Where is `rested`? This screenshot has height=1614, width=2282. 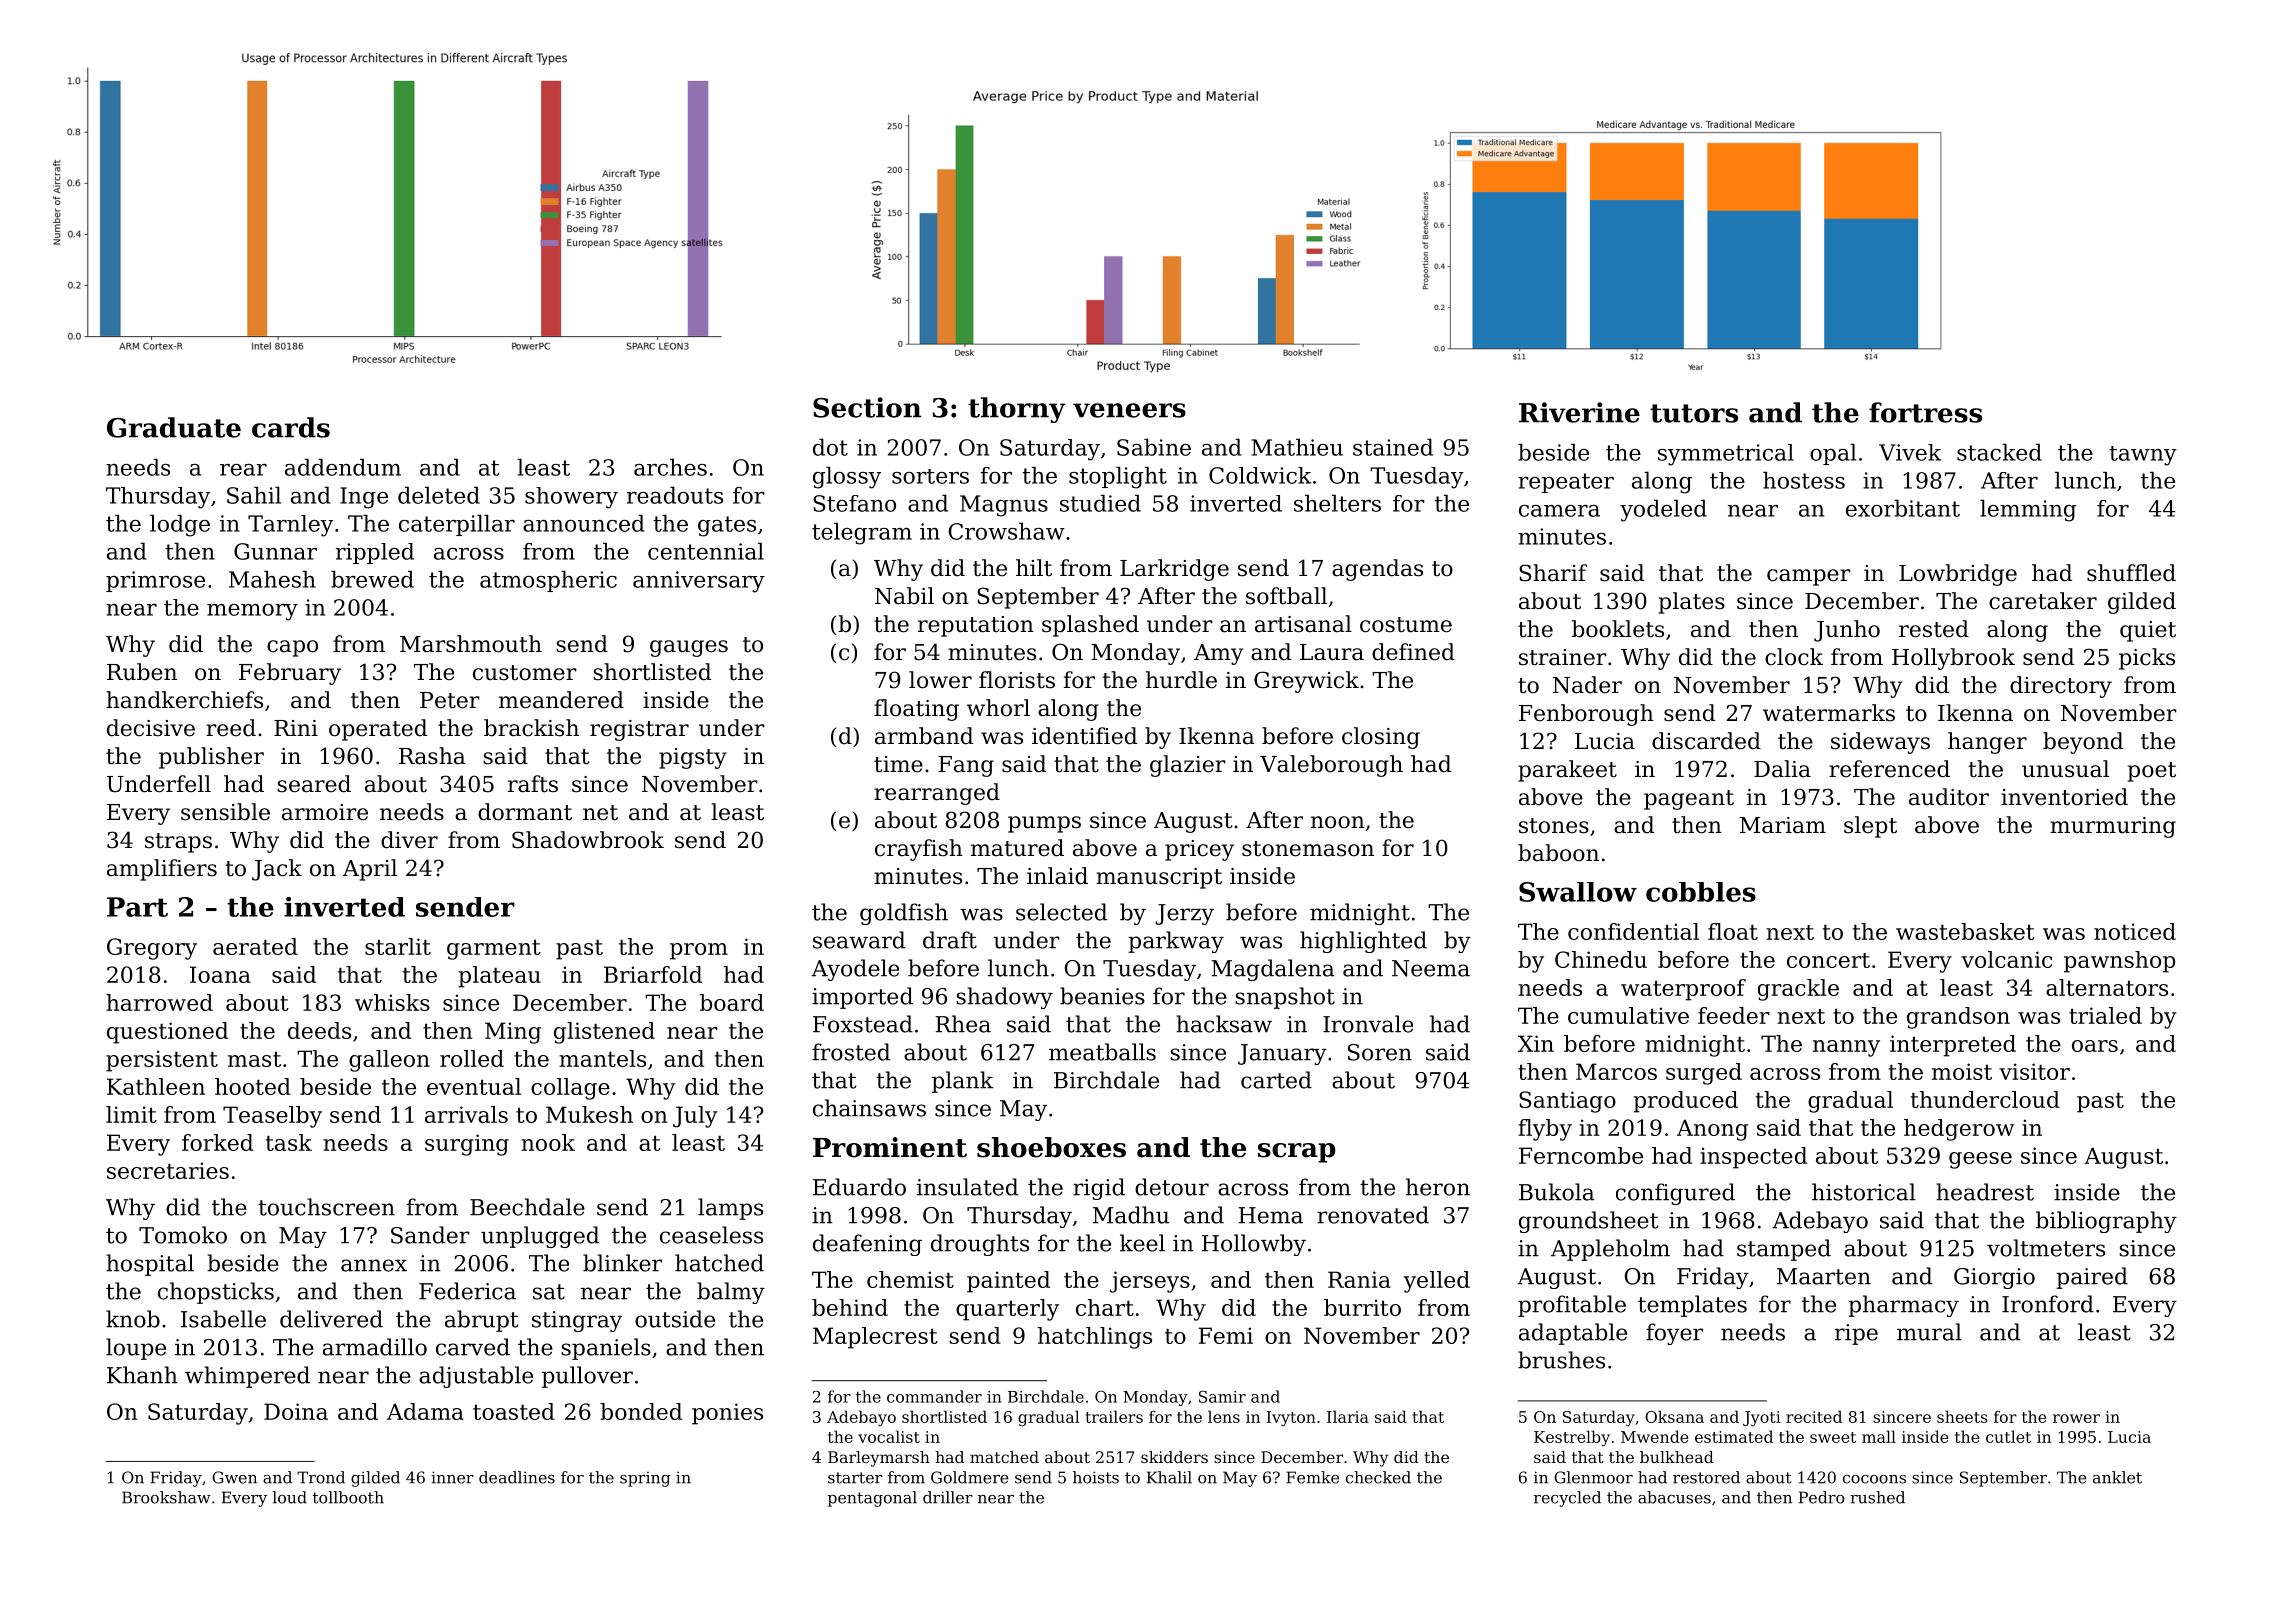 rested is located at coordinates (1934, 629).
